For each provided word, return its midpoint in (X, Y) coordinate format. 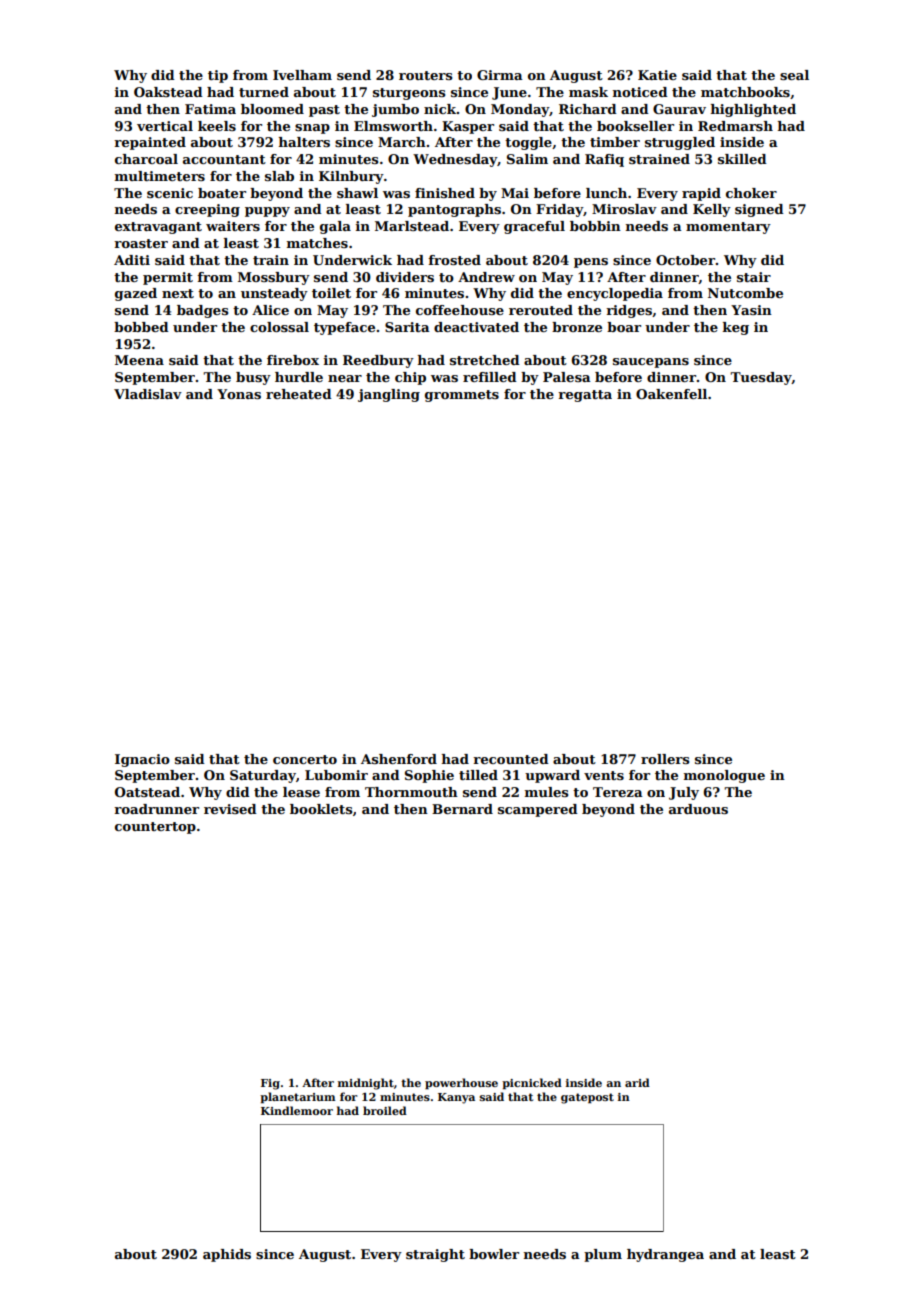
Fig (270, 1084)
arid (637, 1082)
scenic (170, 193)
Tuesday (761, 378)
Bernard (462, 809)
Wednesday (455, 160)
